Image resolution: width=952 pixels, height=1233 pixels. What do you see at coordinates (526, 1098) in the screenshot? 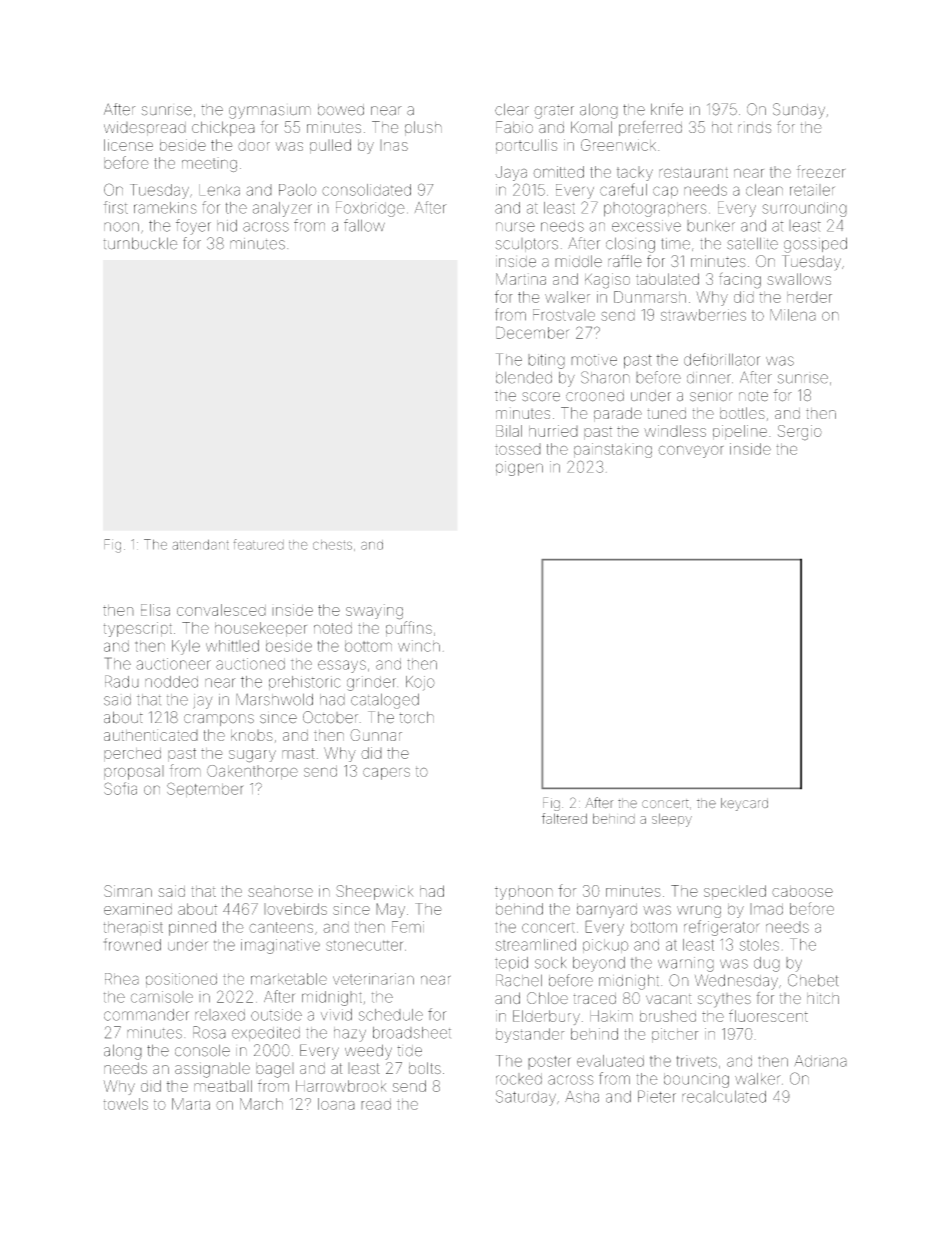
I see `Saturday` at bounding box center [526, 1098].
